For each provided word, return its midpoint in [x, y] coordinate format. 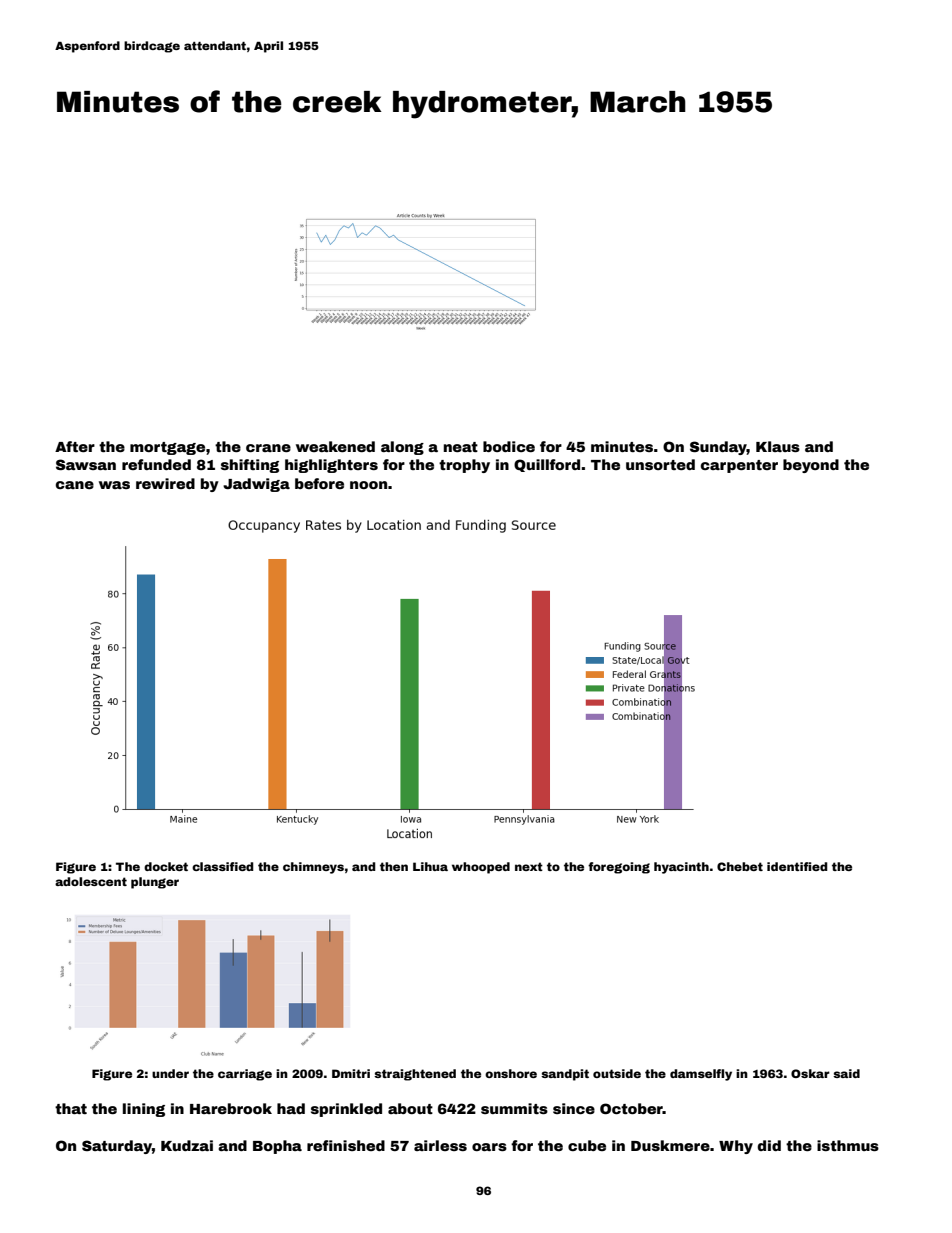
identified [797, 866]
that [71, 1108]
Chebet [740, 866]
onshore [511, 1073]
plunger [155, 883]
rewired [165, 483]
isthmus [848, 1145]
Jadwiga [256, 485]
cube [587, 1145]
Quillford [547, 465]
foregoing [619, 868]
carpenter [739, 466]
